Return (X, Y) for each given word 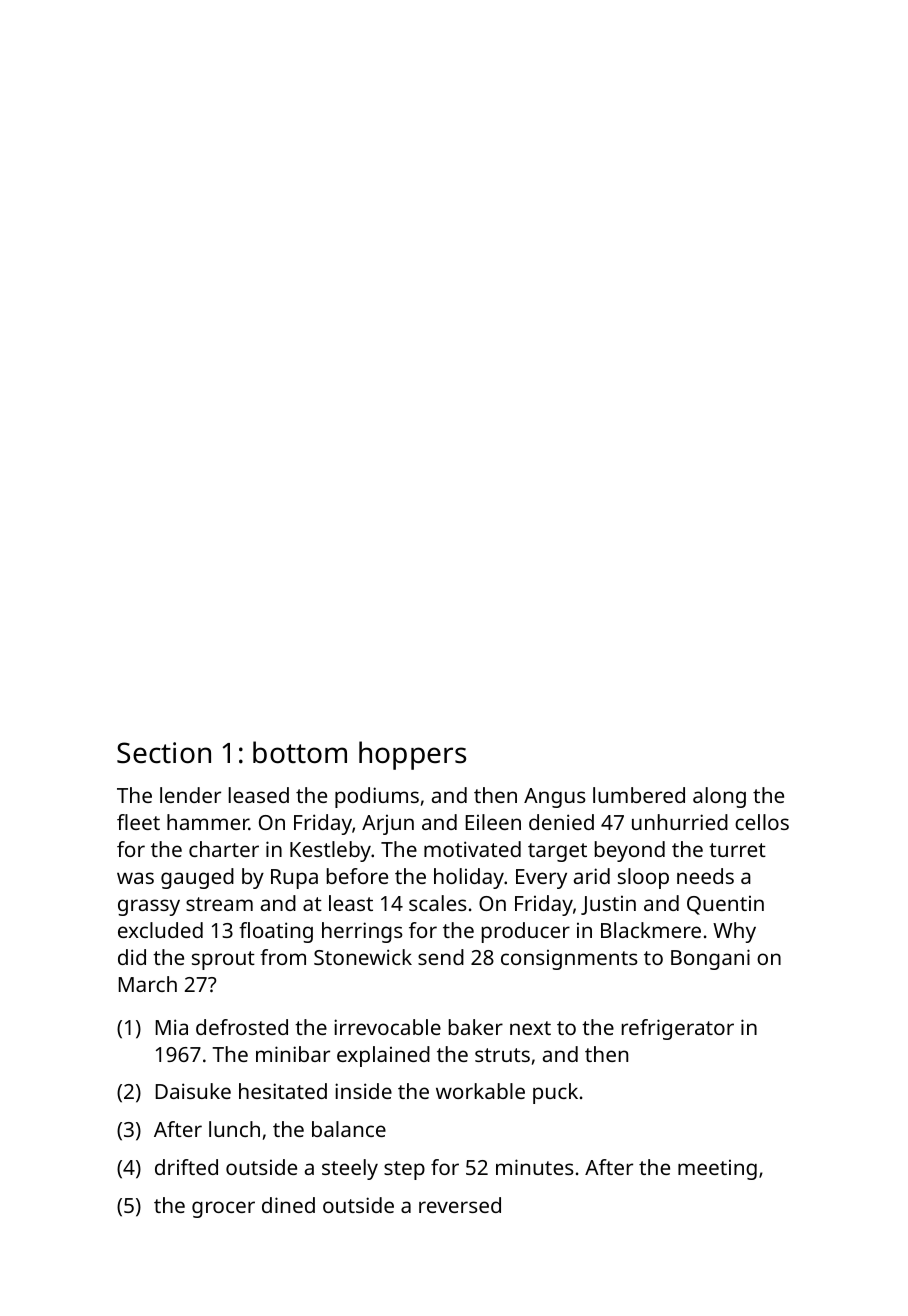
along (719, 797)
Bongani (710, 959)
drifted (186, 1167)
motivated (472, 849)
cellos (762, 822)
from (283, 957)
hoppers (412, 755)
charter (224, 849)
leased (259, 795)
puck (555, 1093)
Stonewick (363, 957)
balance (349, 1129)
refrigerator (678, 1029)
